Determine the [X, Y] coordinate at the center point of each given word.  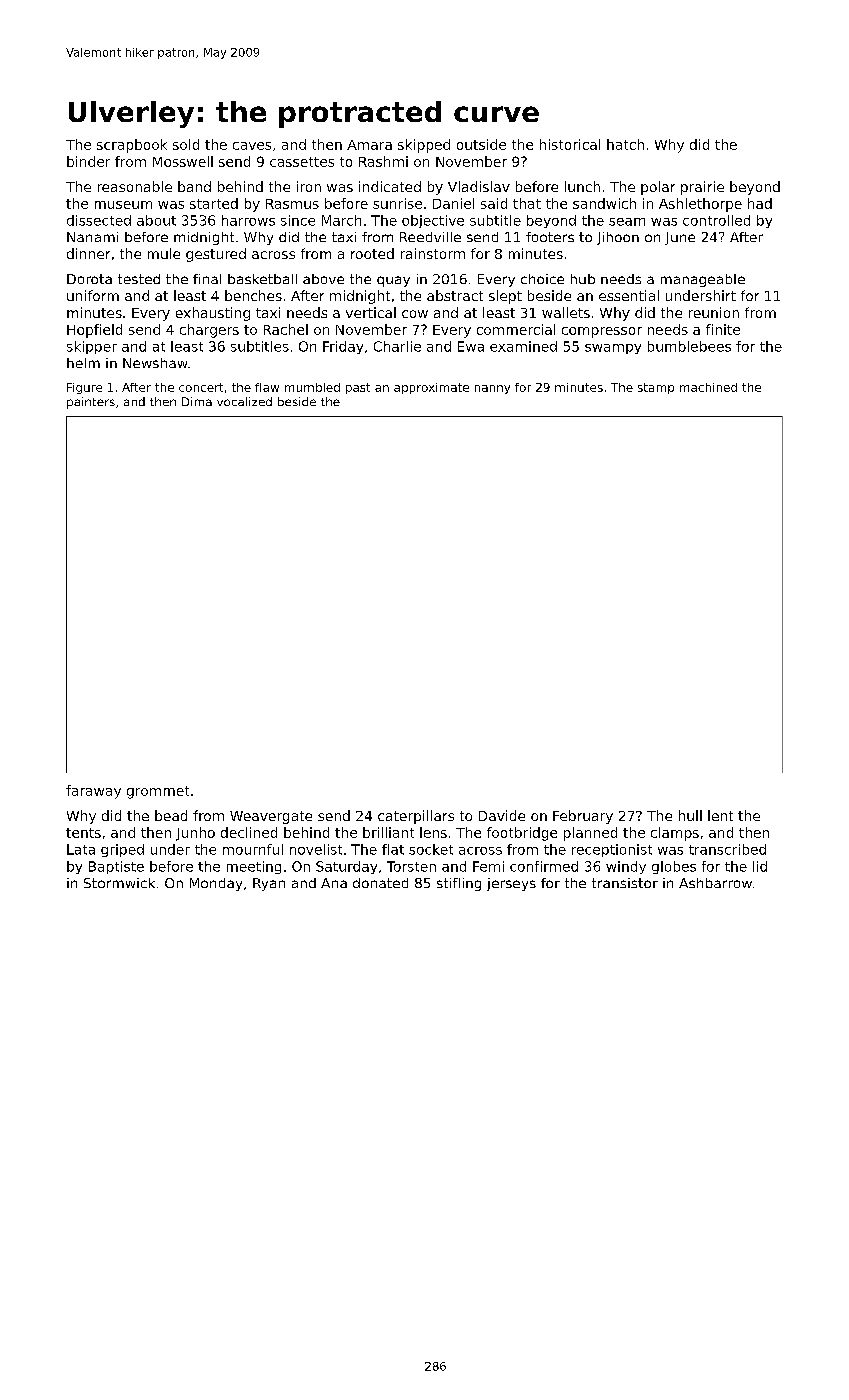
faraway [93, 792]
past [358, 388]
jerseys [511, 884]
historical [570, 144]
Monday [216, 884]
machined [708, 387]
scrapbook [132, 146]
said [494, 203]
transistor [625, 883]
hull [690, 815]
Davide [502, 815]
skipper [92, 347]
